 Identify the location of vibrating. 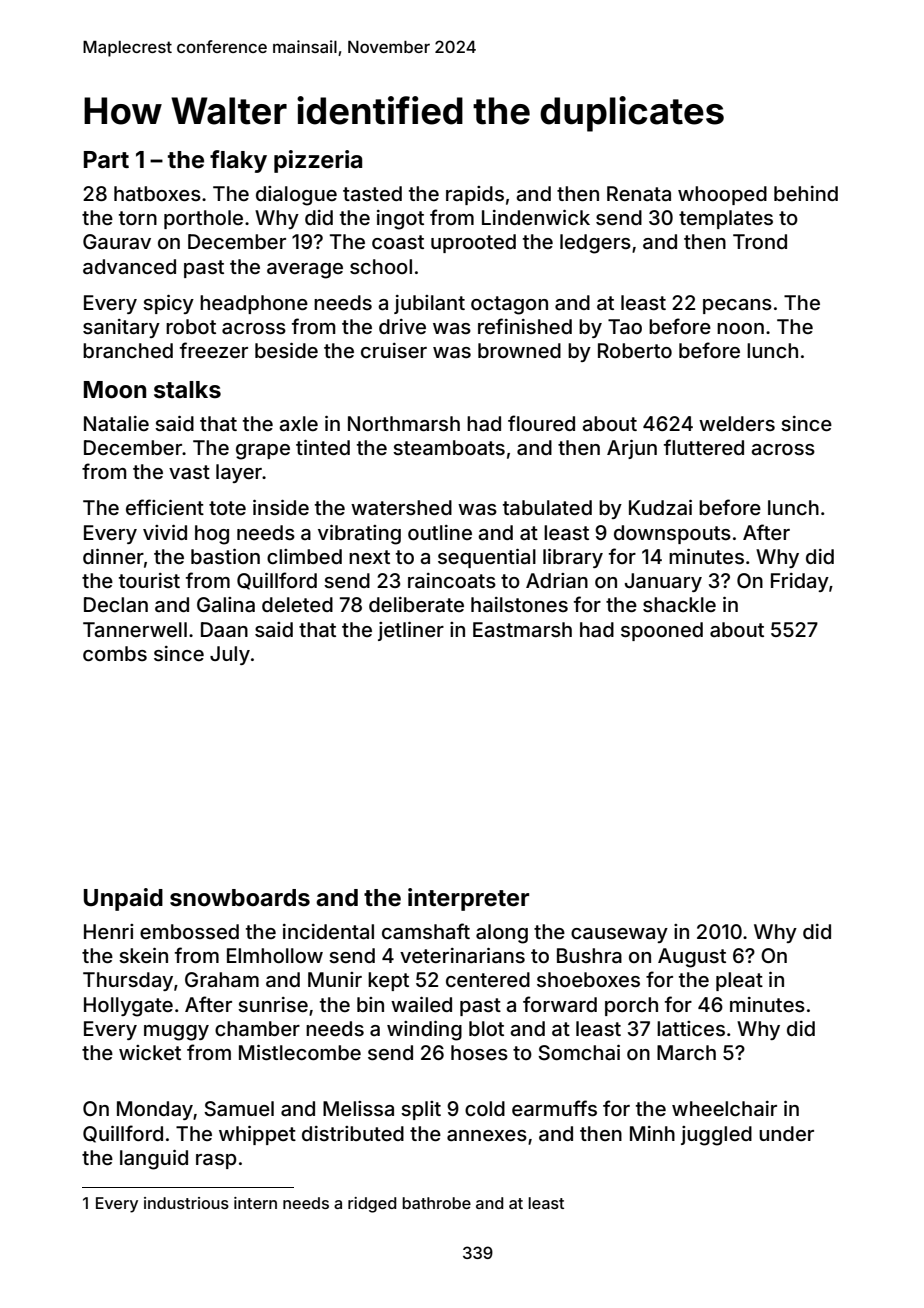
(359, 535).
